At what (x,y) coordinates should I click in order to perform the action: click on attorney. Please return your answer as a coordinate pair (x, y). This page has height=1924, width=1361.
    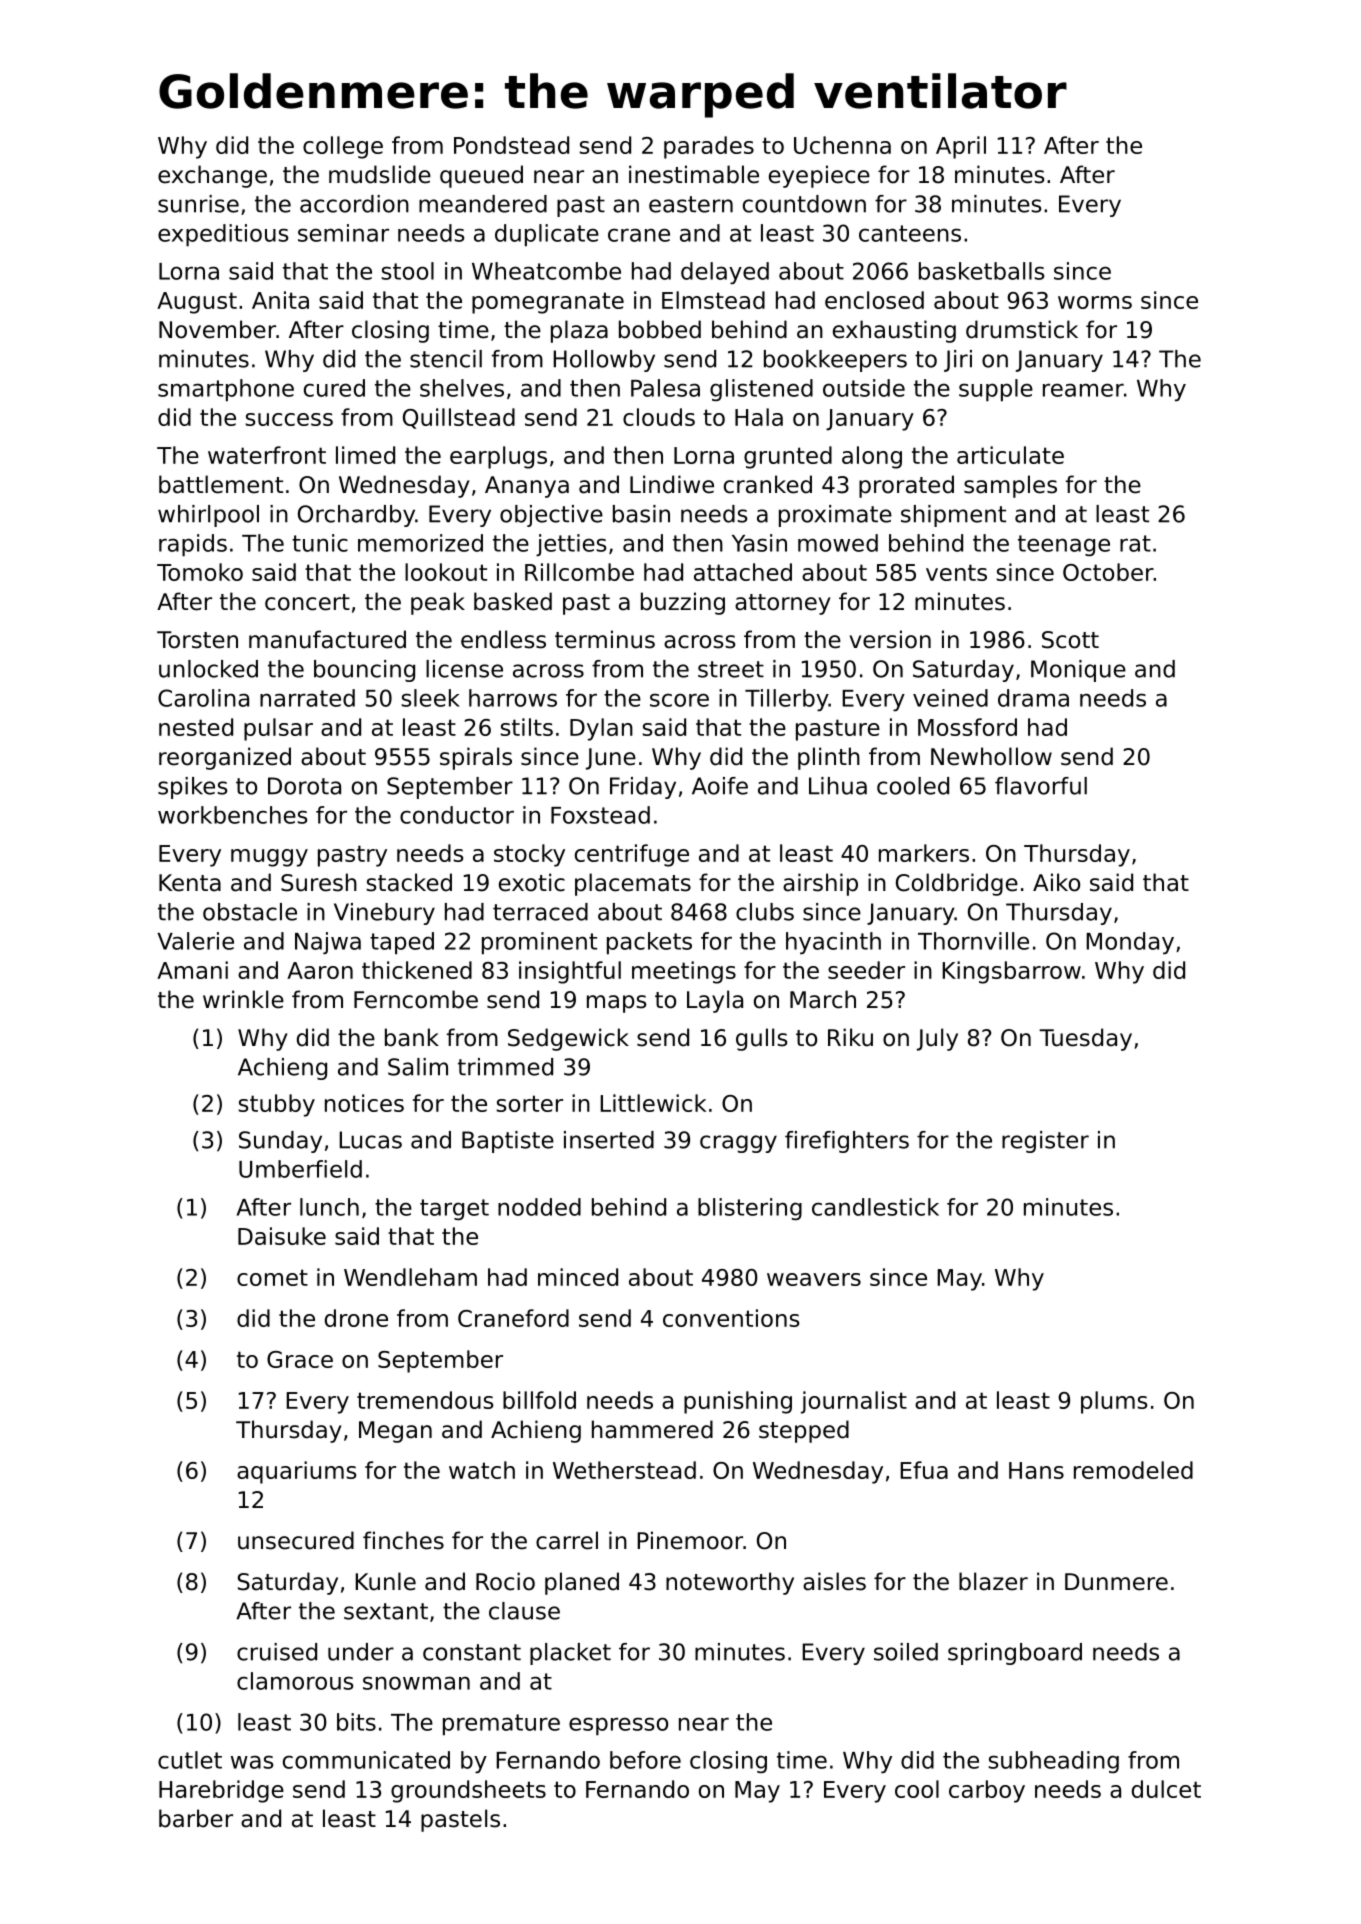
    Looking at the image, I should click on (782, 604).
